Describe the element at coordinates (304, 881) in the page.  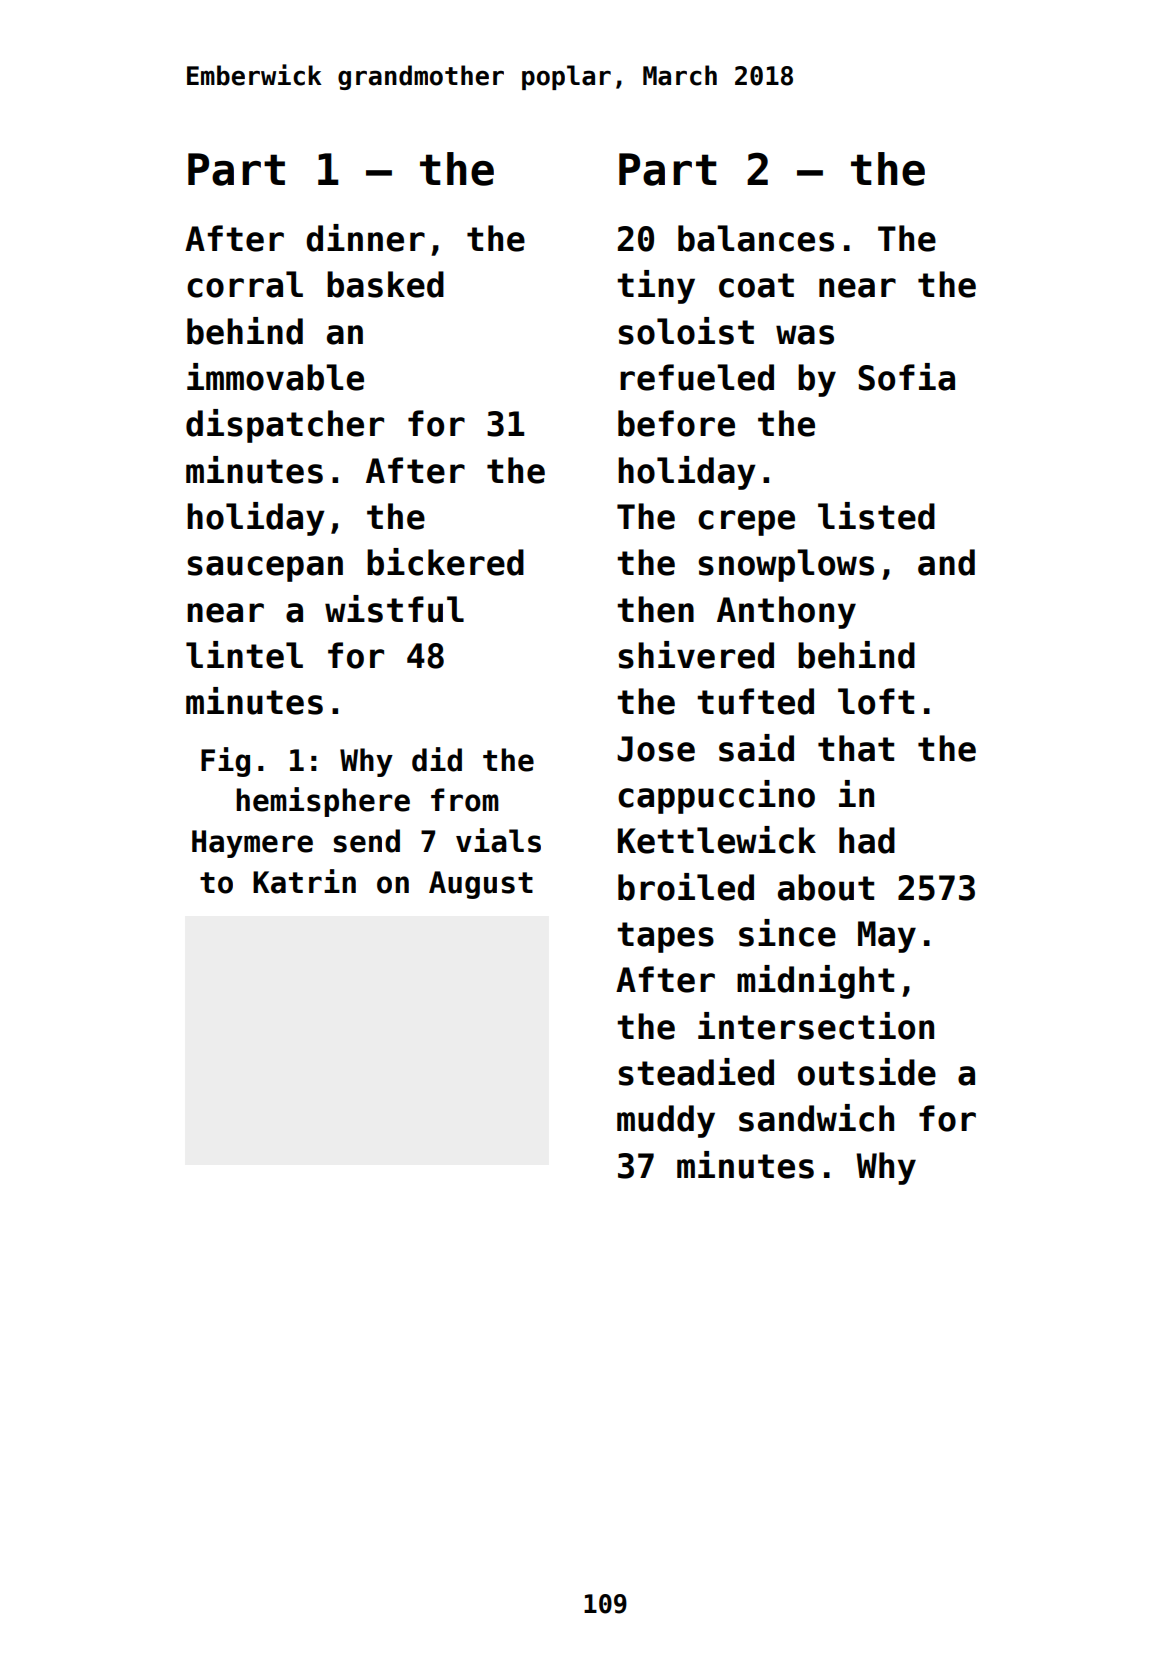
I see `Katrin` at that location.
